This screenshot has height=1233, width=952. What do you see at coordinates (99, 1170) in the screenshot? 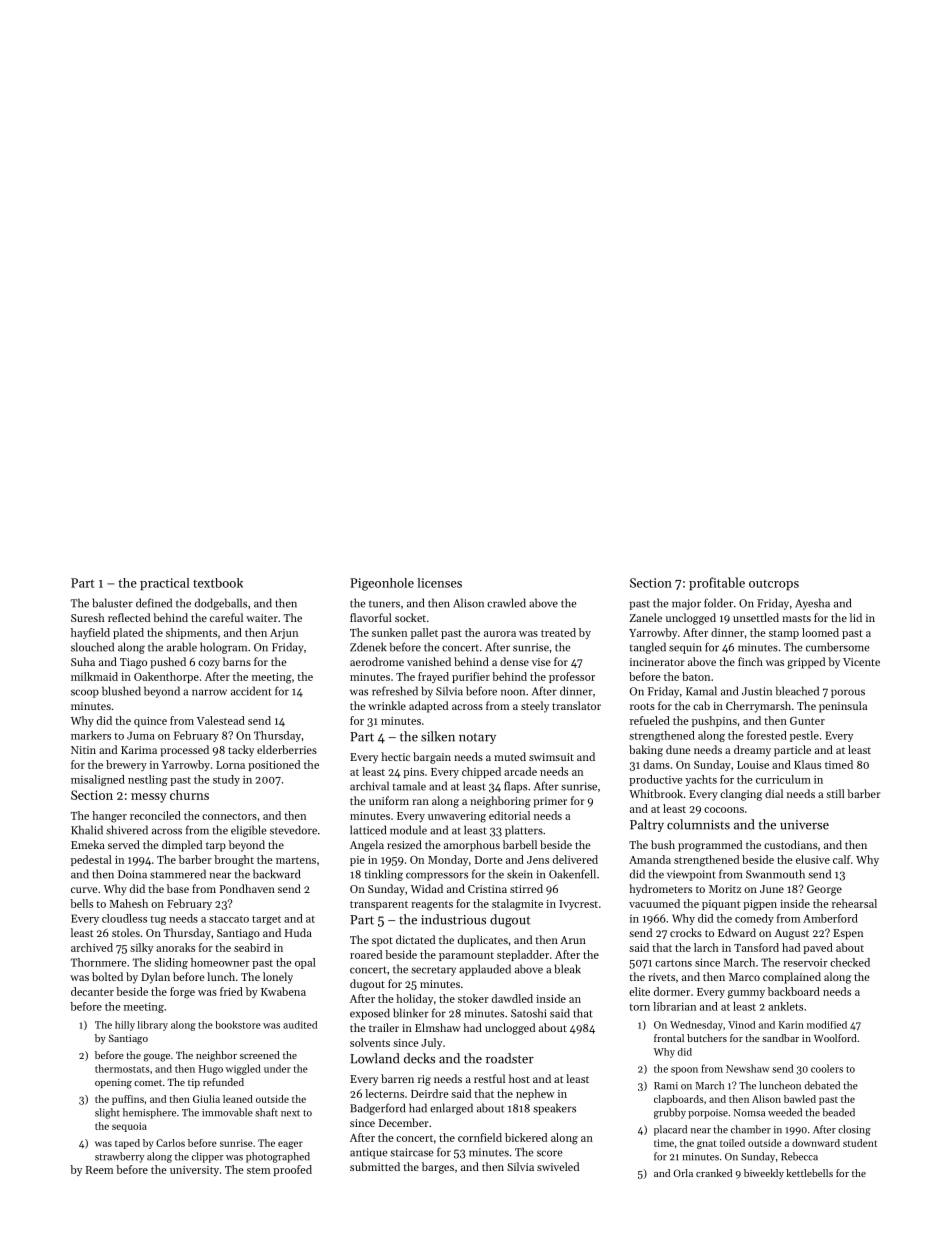
I see `Reem` at bounding box center [99, 1170].
